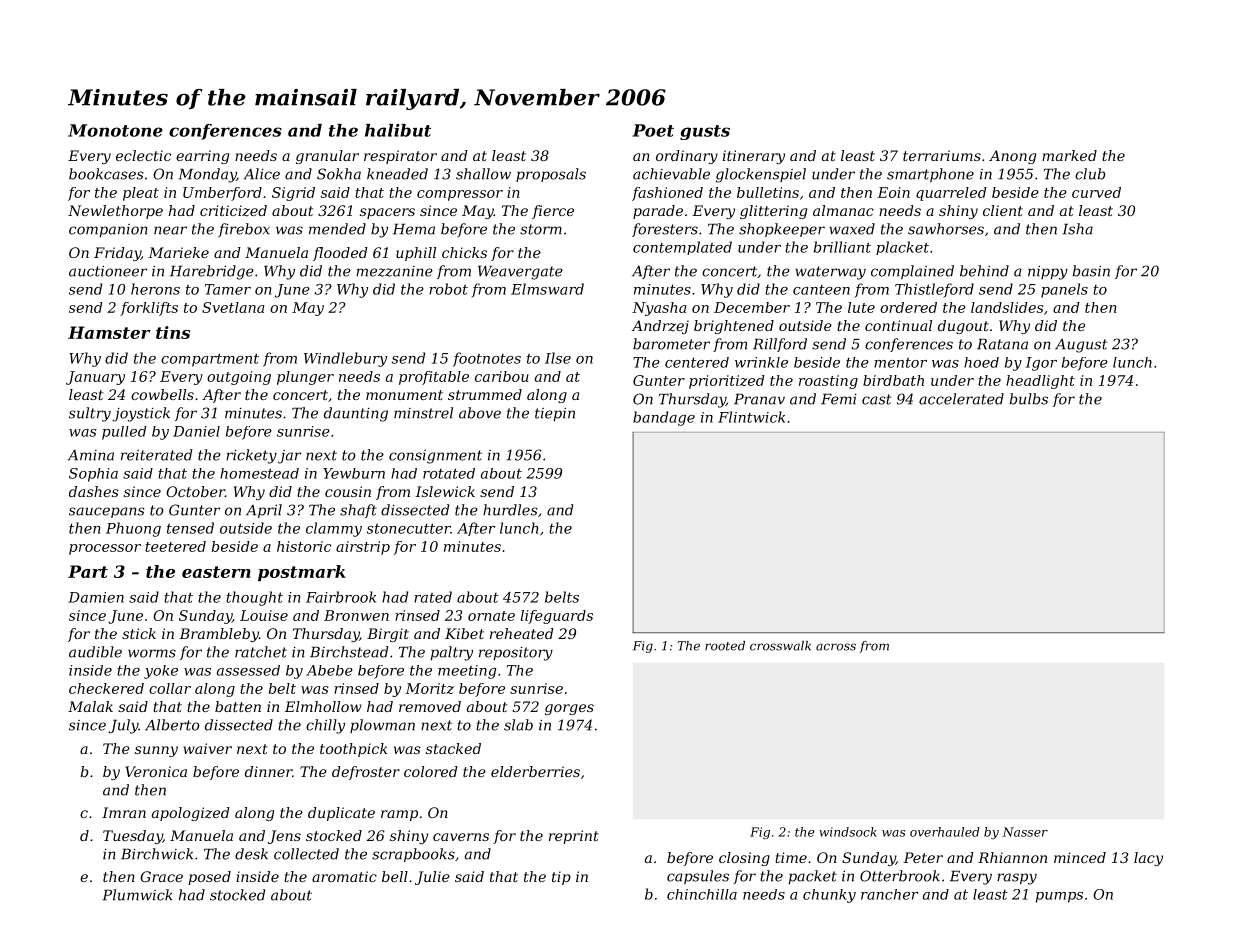  What do you see at coordinates (1029, 399) in the screenshot?
I see `bulbs` at bounding box center [1029, 399].
